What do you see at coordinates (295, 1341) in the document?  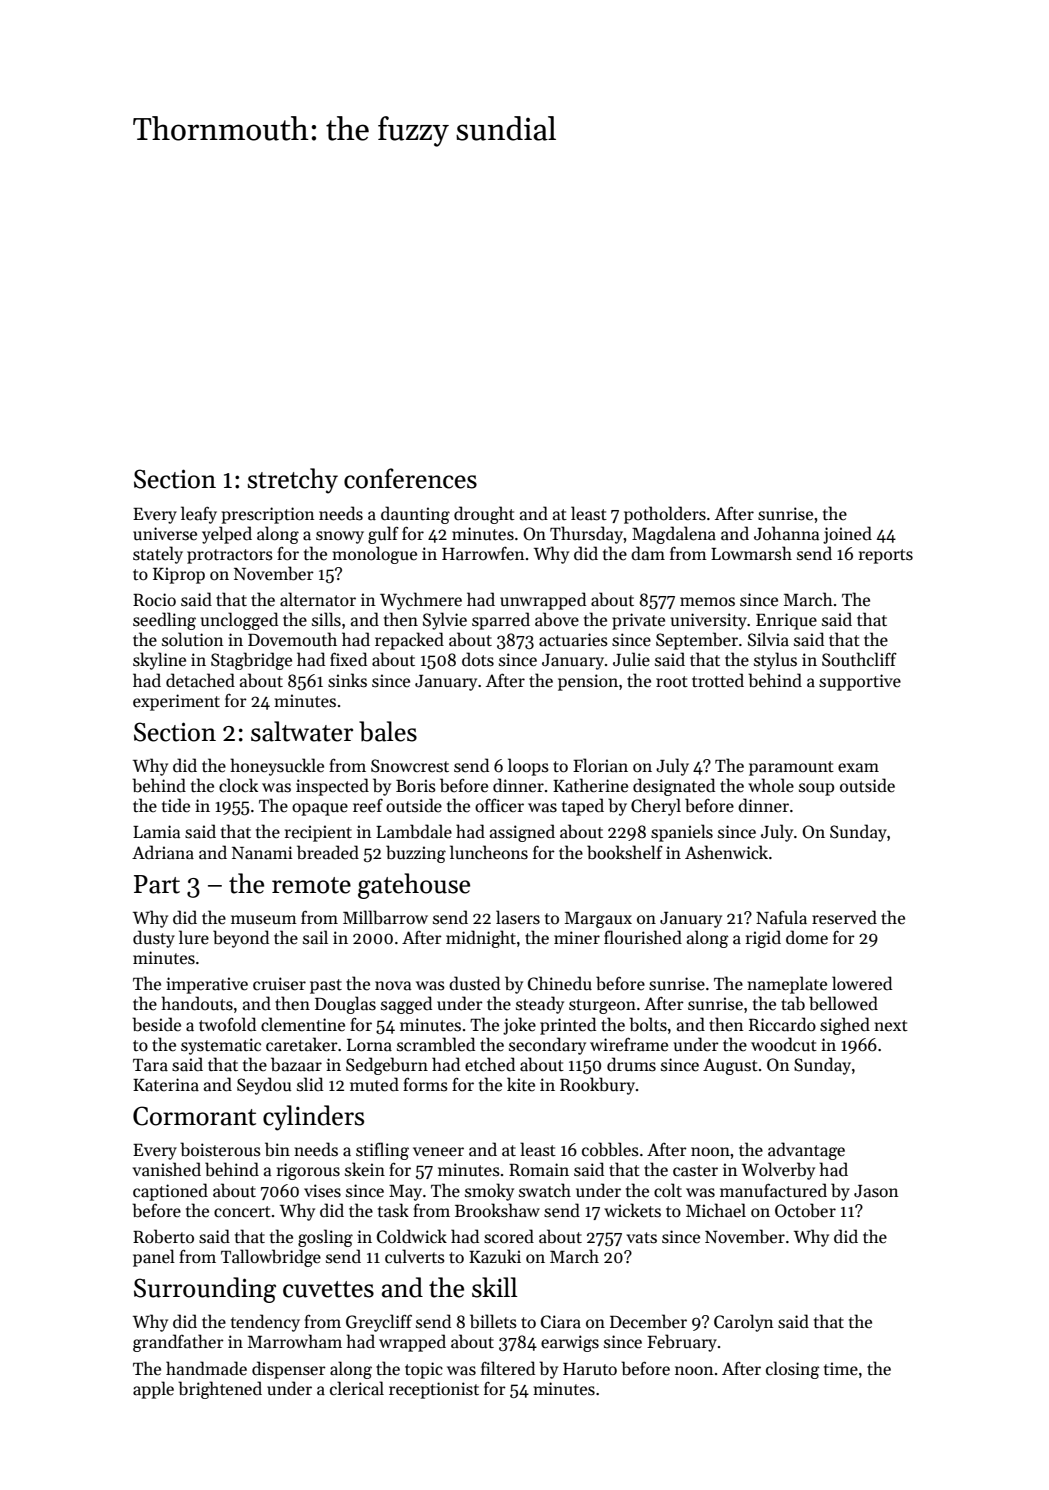 I see `Marrowham` at bounding box center [295, 1341].
